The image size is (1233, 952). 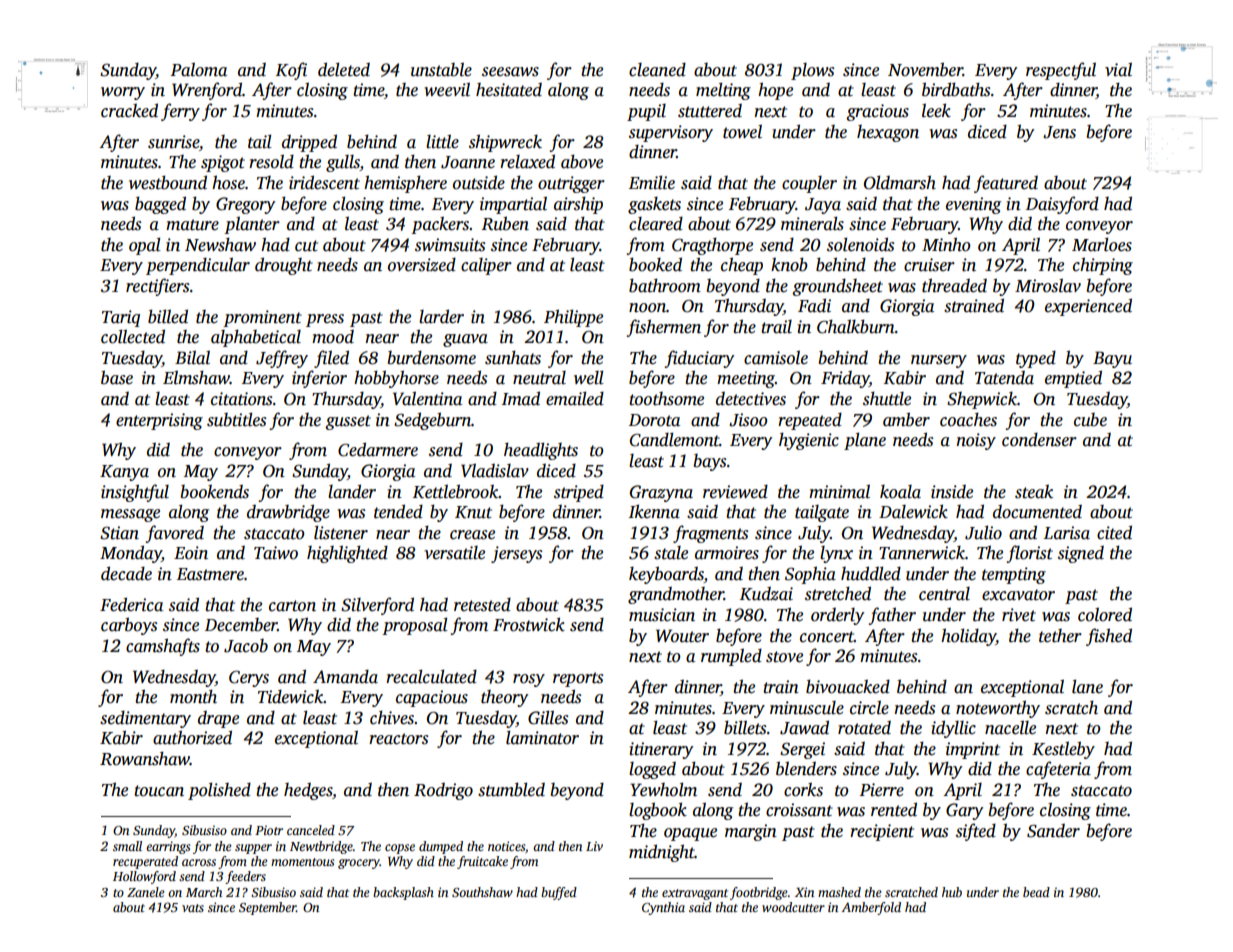 I want to click on drape, so click(x=218, y=719).
